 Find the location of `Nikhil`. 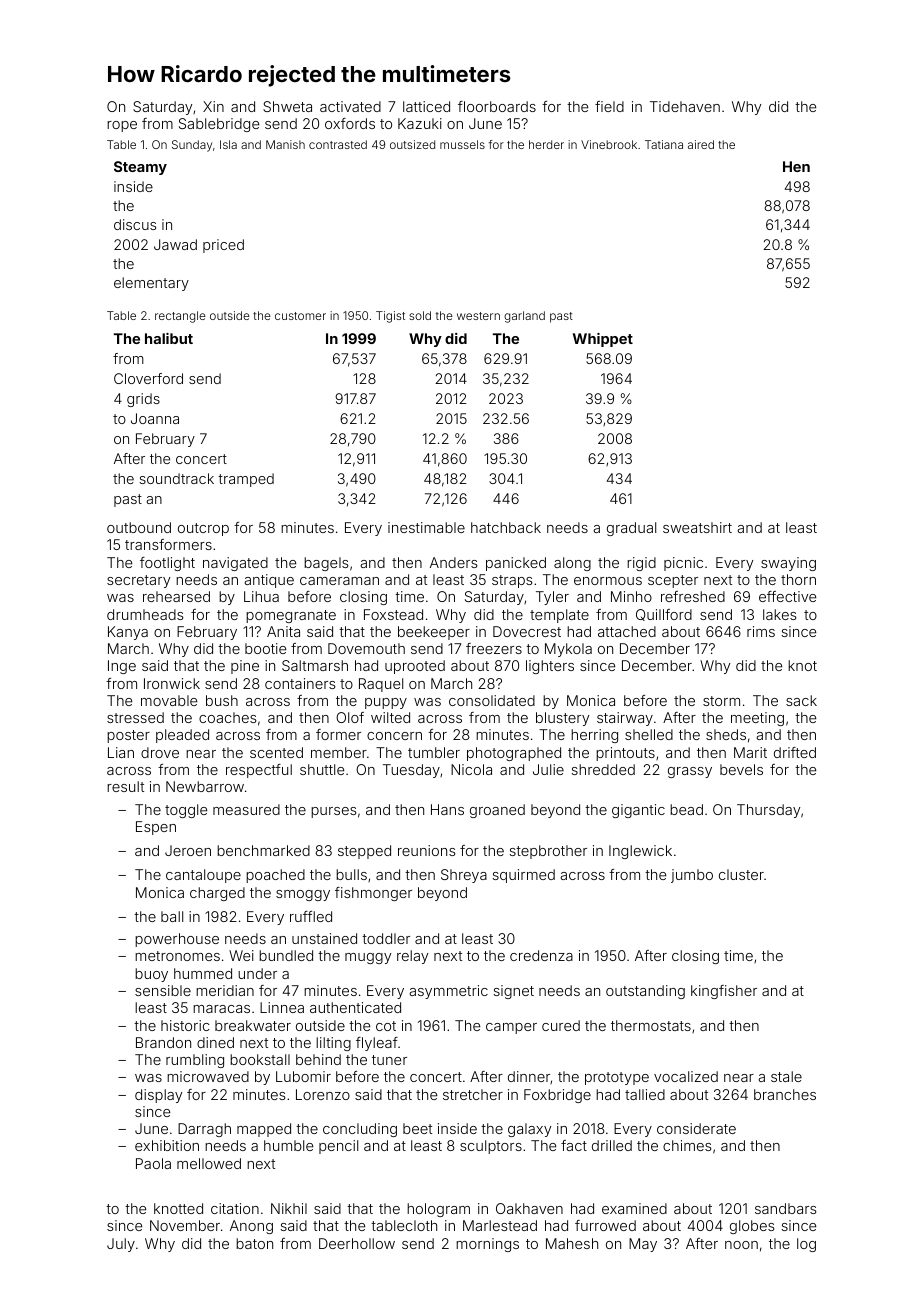

Nikhil is located at coordinates (289, 1208).
